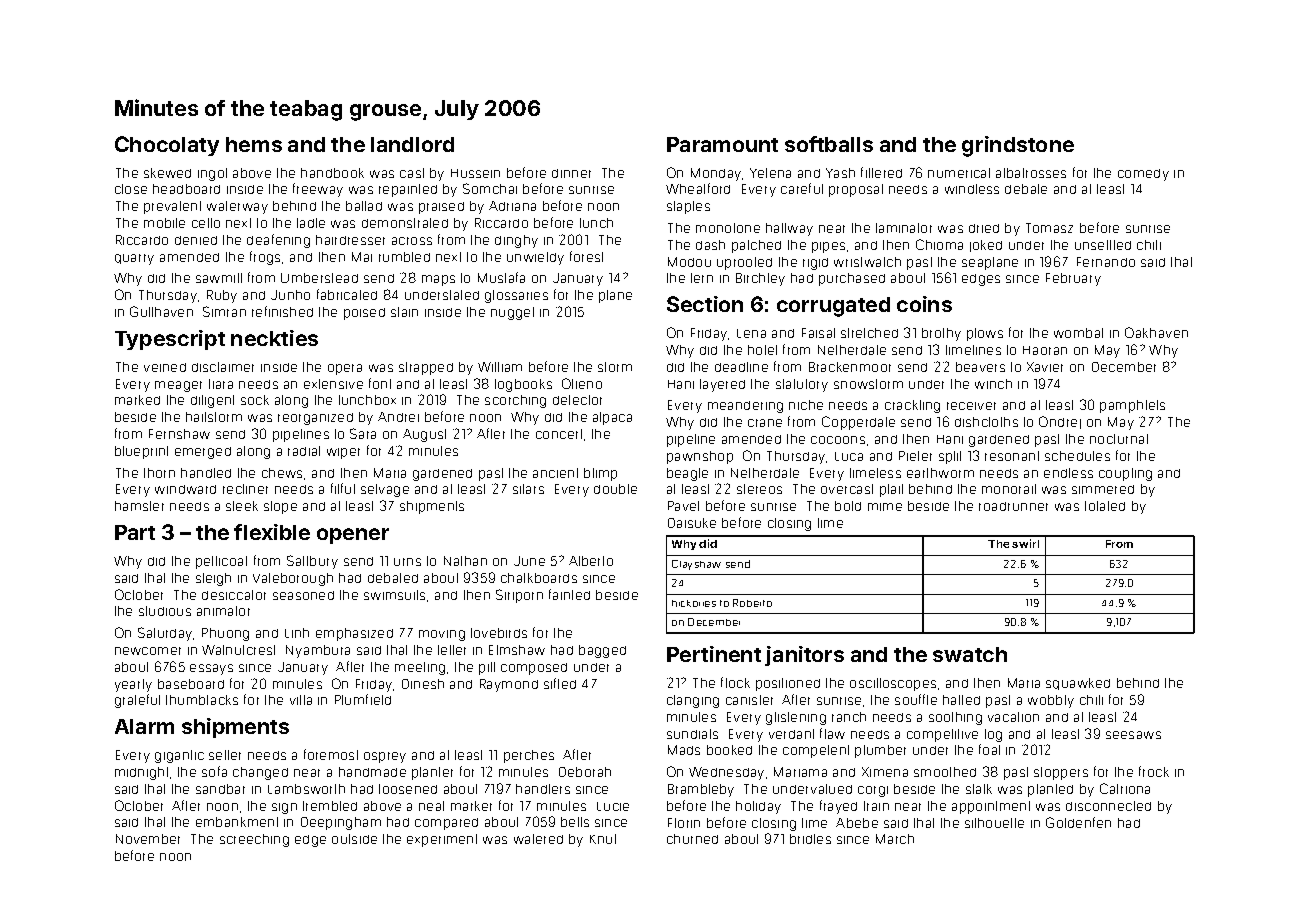  What do you see at coordinates (499, 633) in the image?
I see `lovebirds` at bounding box center [499, 633].
